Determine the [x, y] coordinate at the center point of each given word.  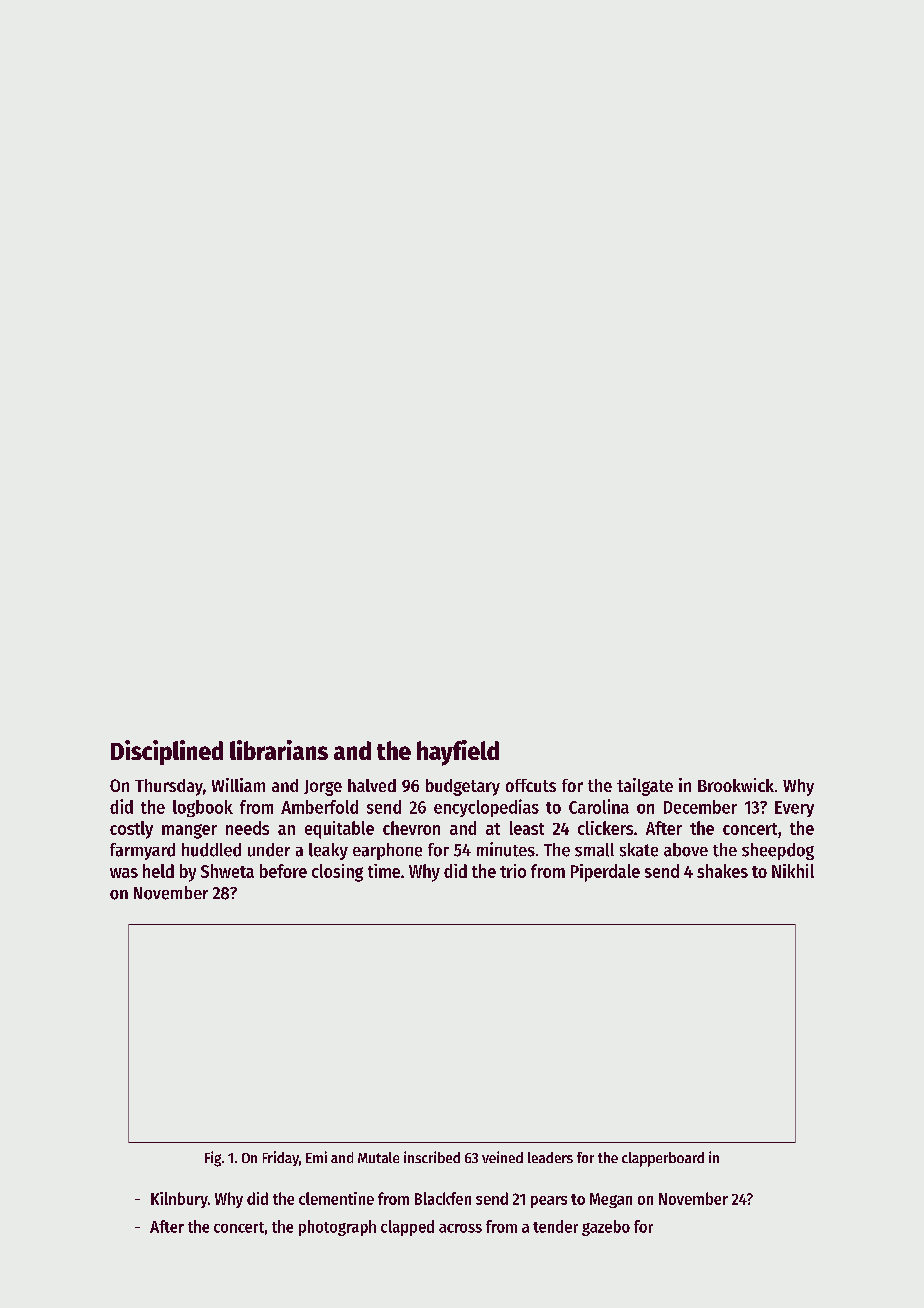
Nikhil [793, 871]
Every [794, 809]
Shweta [227, 871]
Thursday [169, 787]
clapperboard [663, 1159]
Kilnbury [179, 1200]
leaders [550, 1157]
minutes [506, 849]
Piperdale [605, 873]
